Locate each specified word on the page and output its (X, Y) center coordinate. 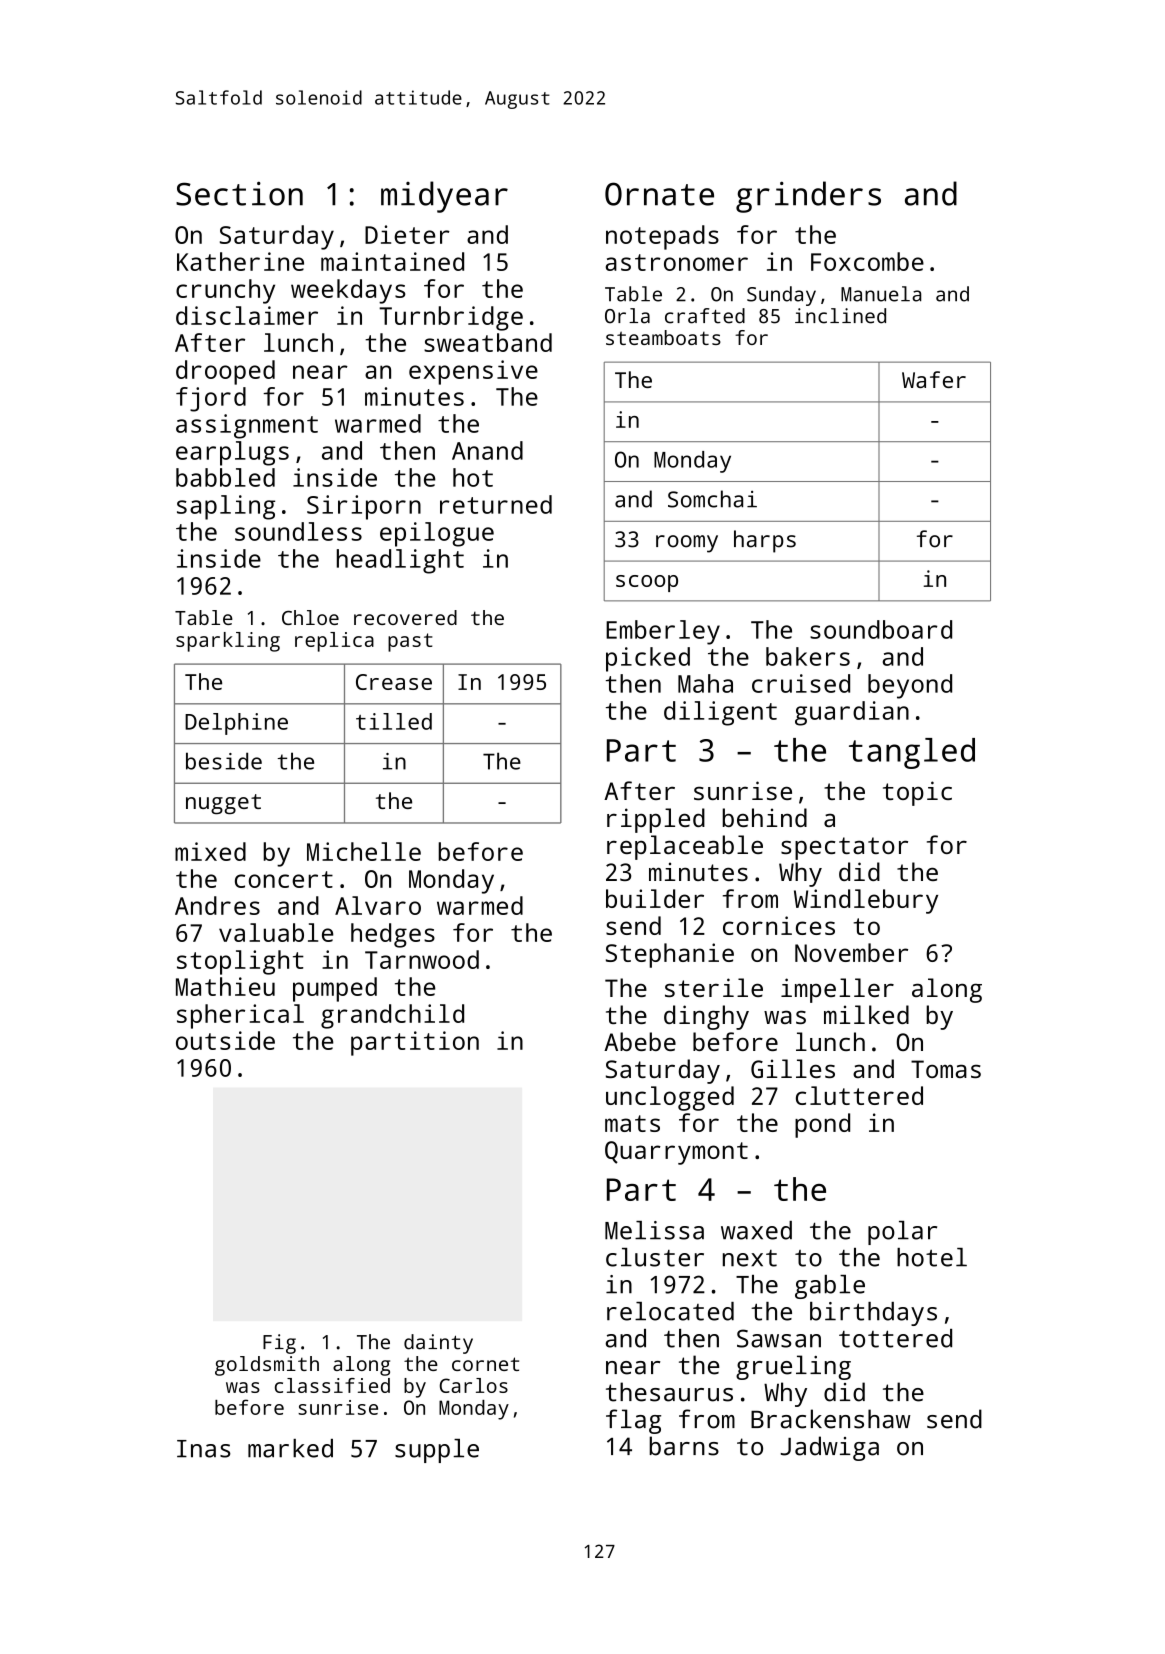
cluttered (859, 1095)
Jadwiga (829, 1448)
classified (332, 1385)
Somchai (712, 499)
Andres (217, 905)
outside (225, 1040)
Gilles (793, 1068)
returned (496, 504)
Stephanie (670, 955)
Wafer (934, 379)
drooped (225, 372)
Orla (627, 316)
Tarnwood (422, 959)
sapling (226, 507)
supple (437, 1451)
